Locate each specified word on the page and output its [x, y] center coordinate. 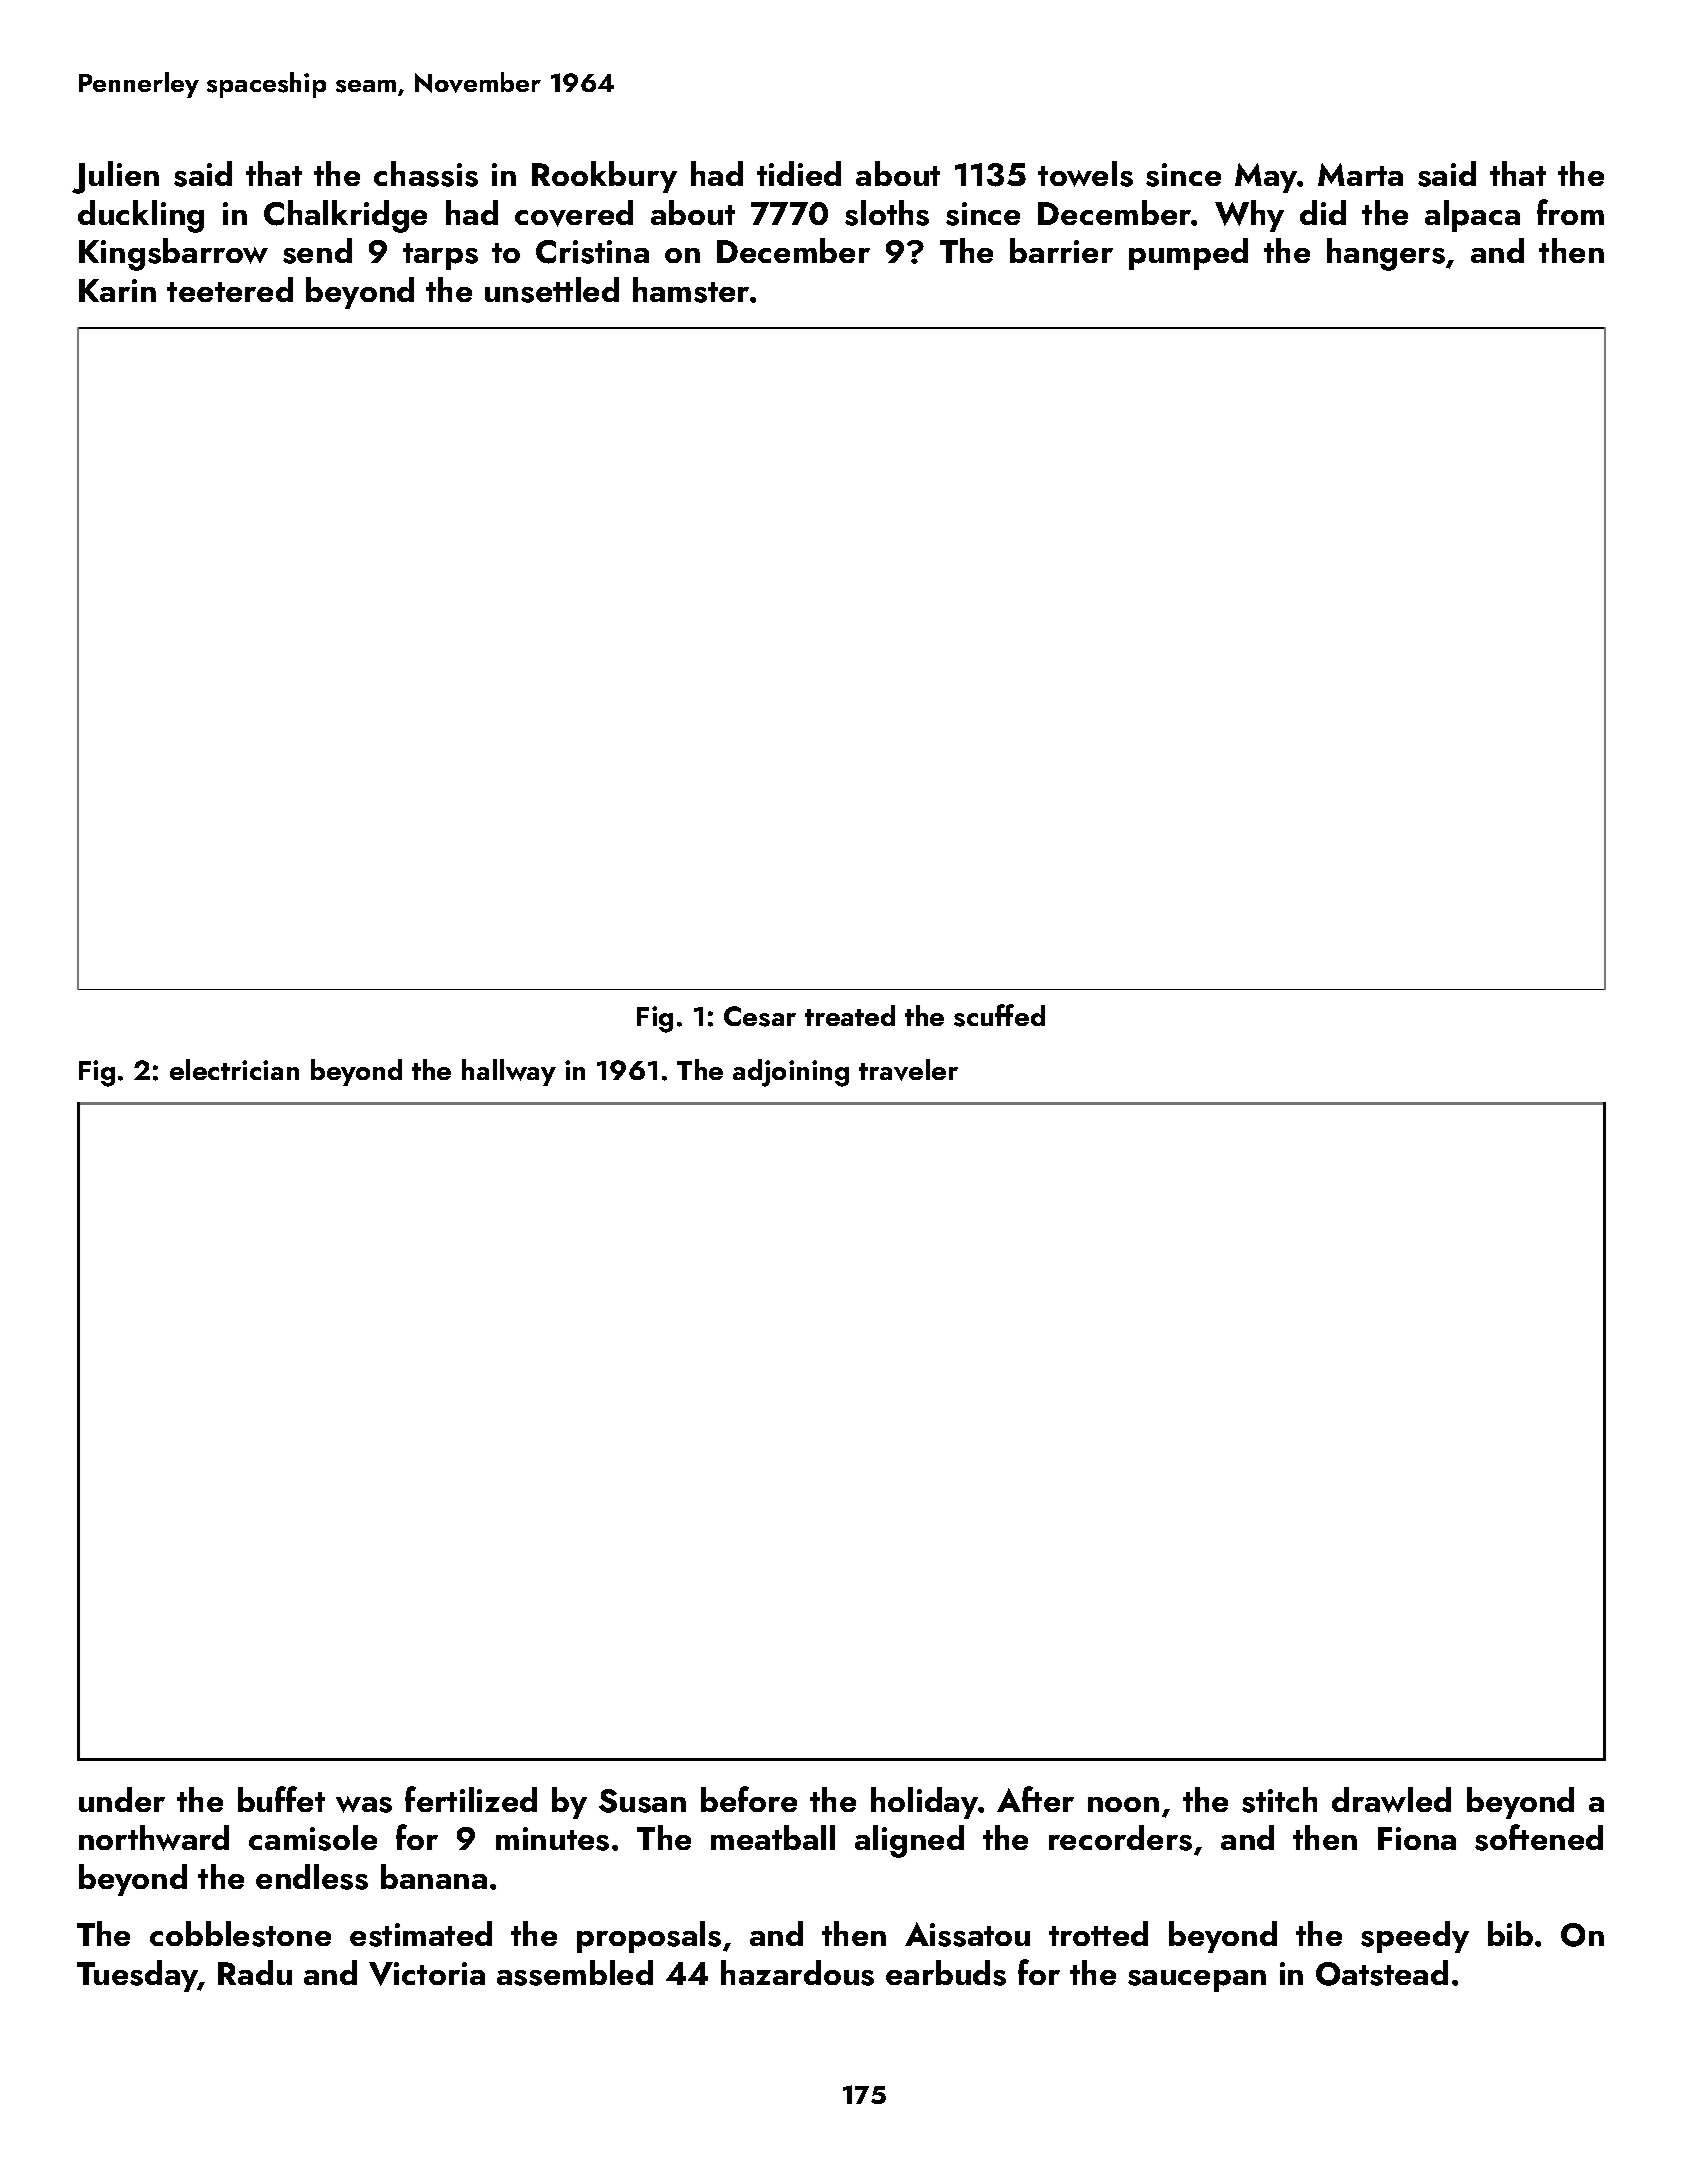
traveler [908, 1070]
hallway [509, 1072]
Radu [255, 1972]
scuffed [999, 1015]
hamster [691, 290]
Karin [117, 290]
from [1570, 212]
